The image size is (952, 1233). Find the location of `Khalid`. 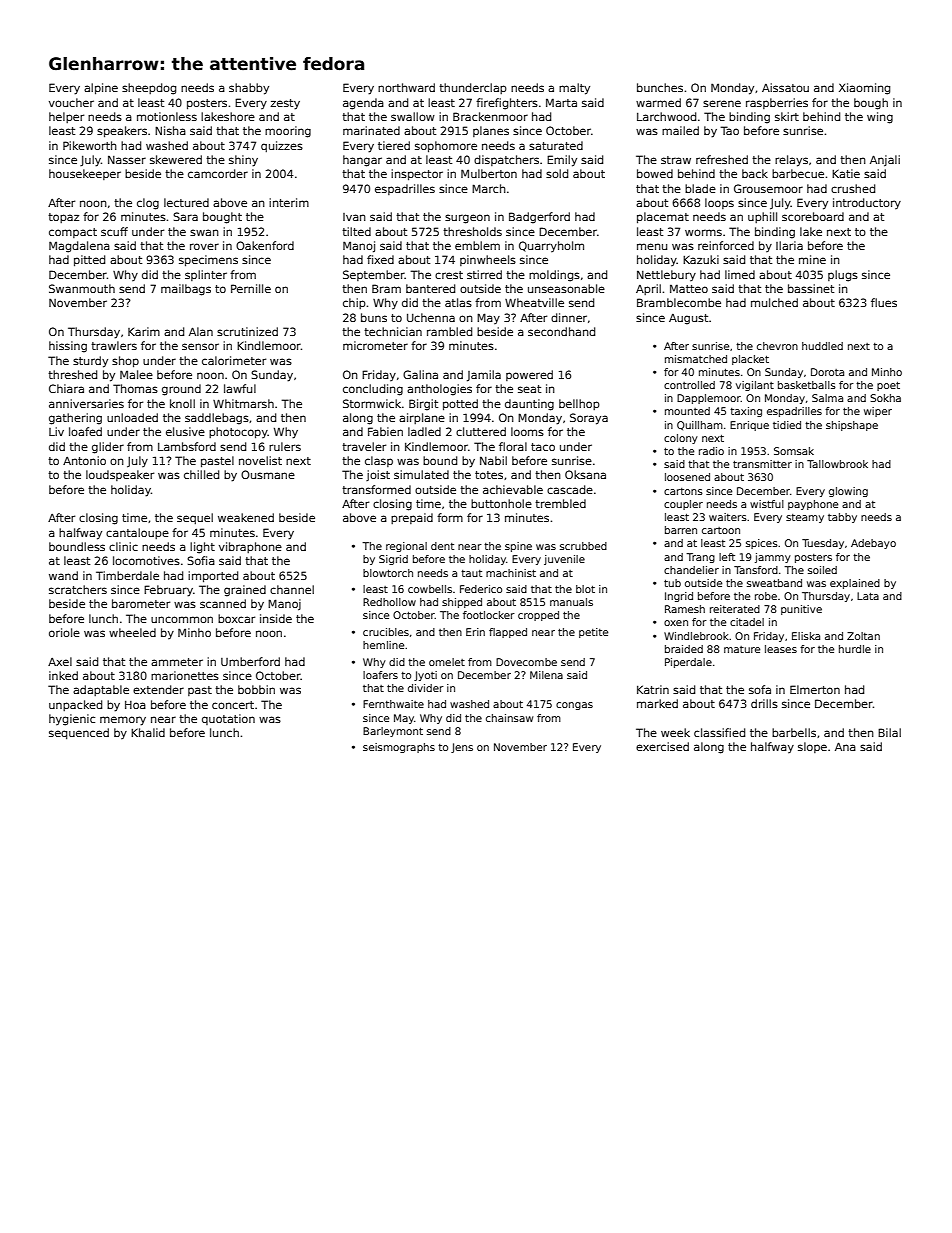

Khalid is located at coordinates (148, 732).
